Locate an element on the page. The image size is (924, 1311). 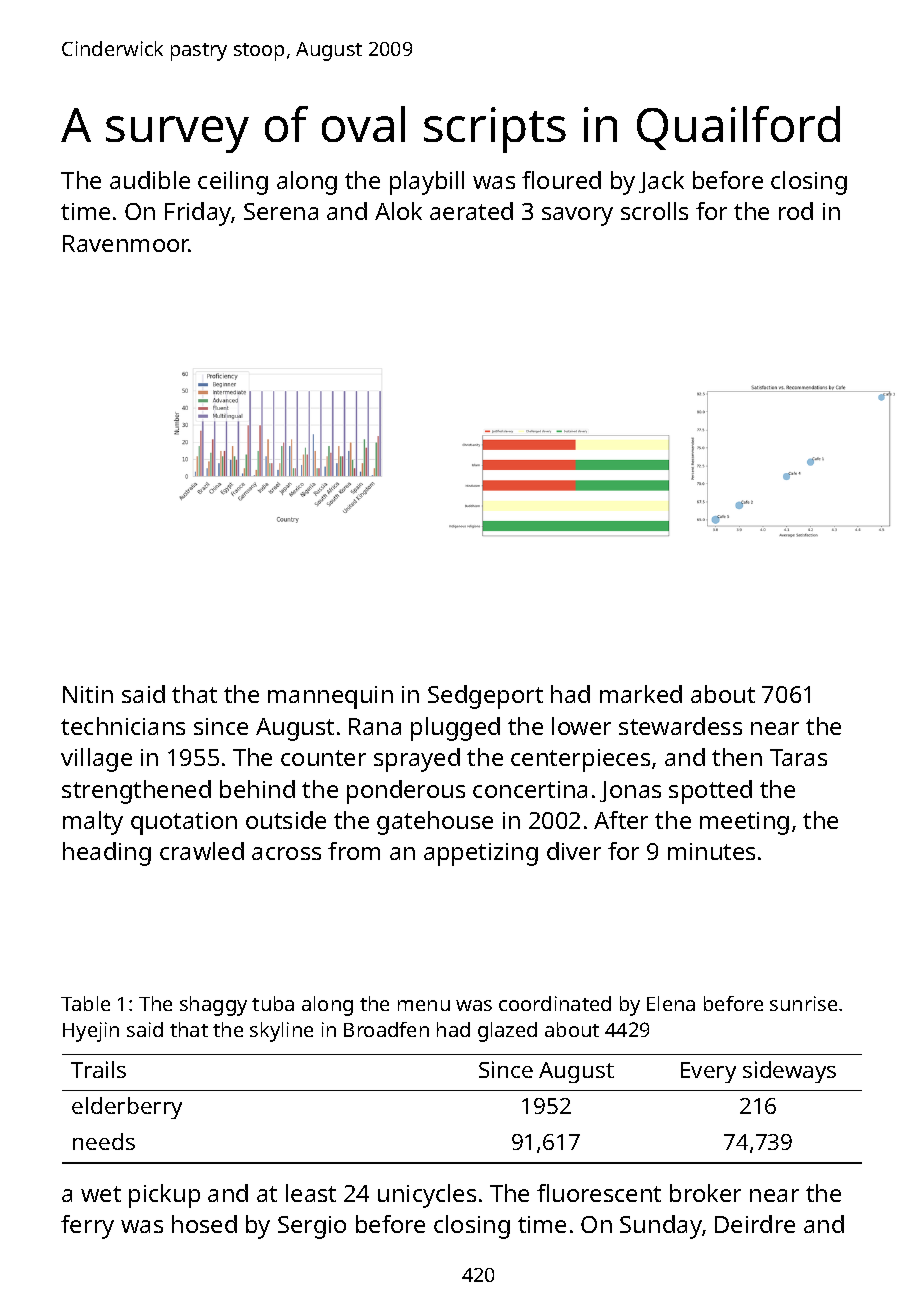
playbill is located at coordinates (427, 183).
